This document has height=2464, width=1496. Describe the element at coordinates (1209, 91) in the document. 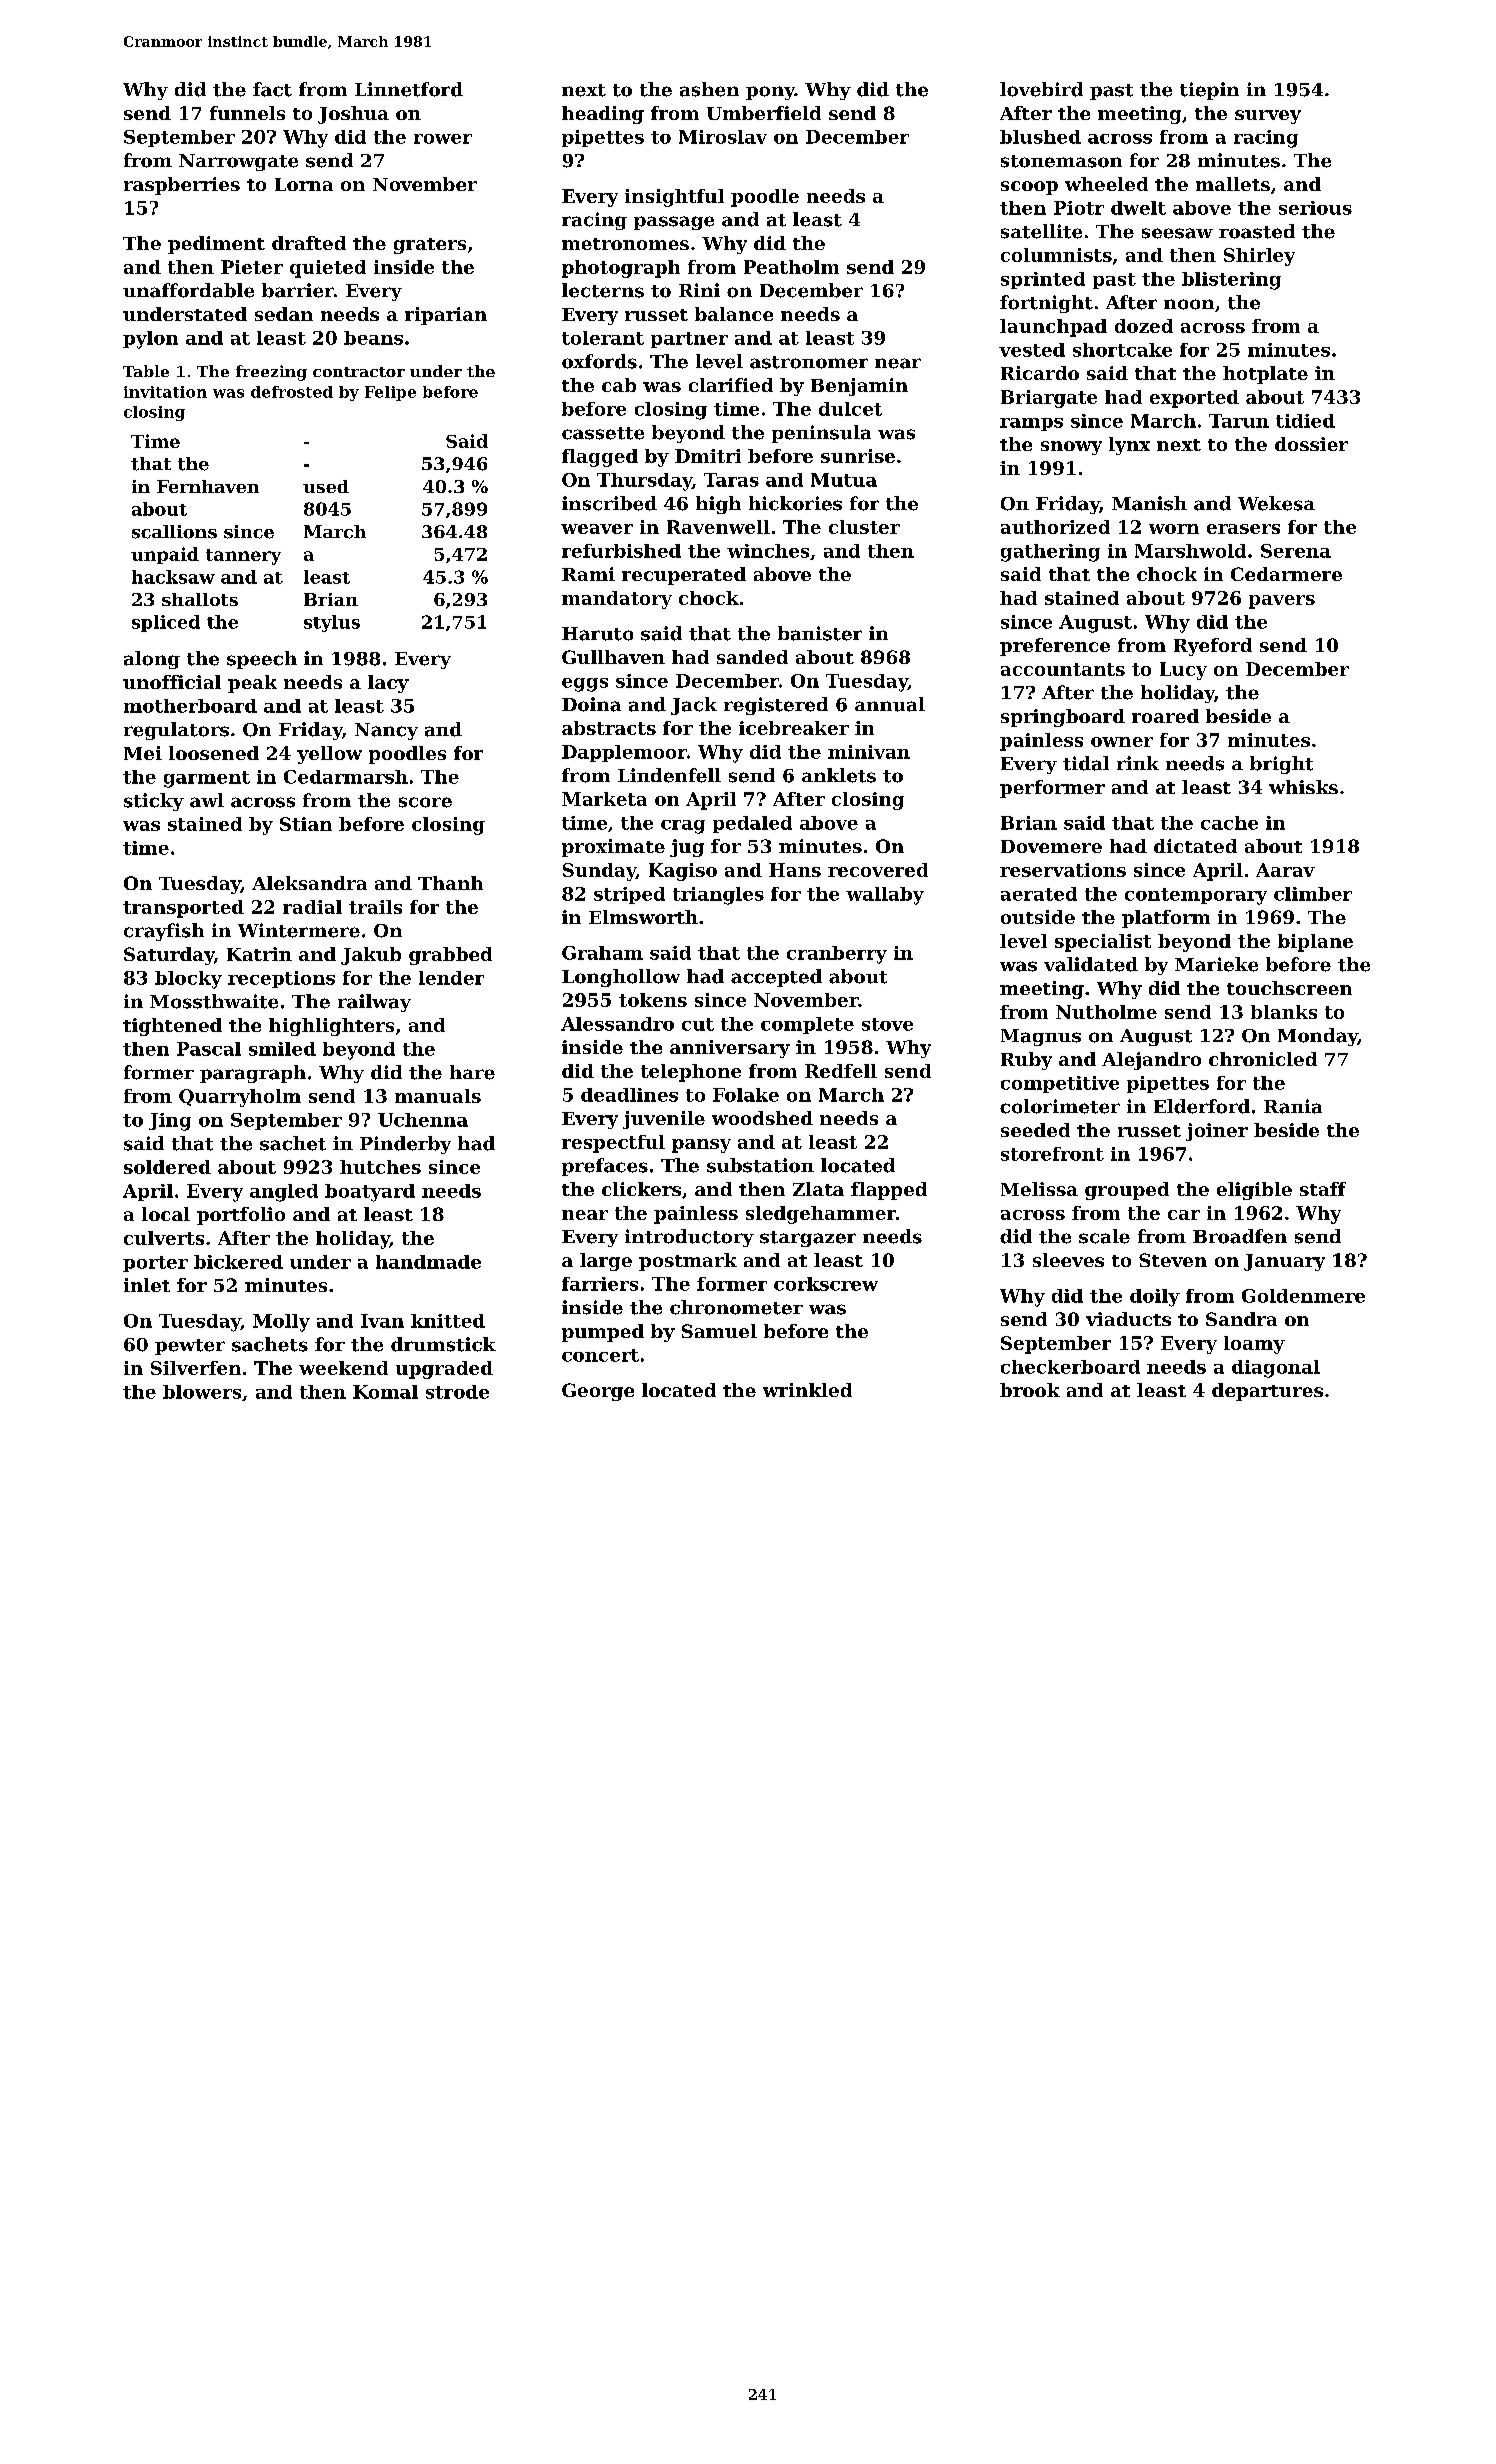

I see `tiepin` at that location.
